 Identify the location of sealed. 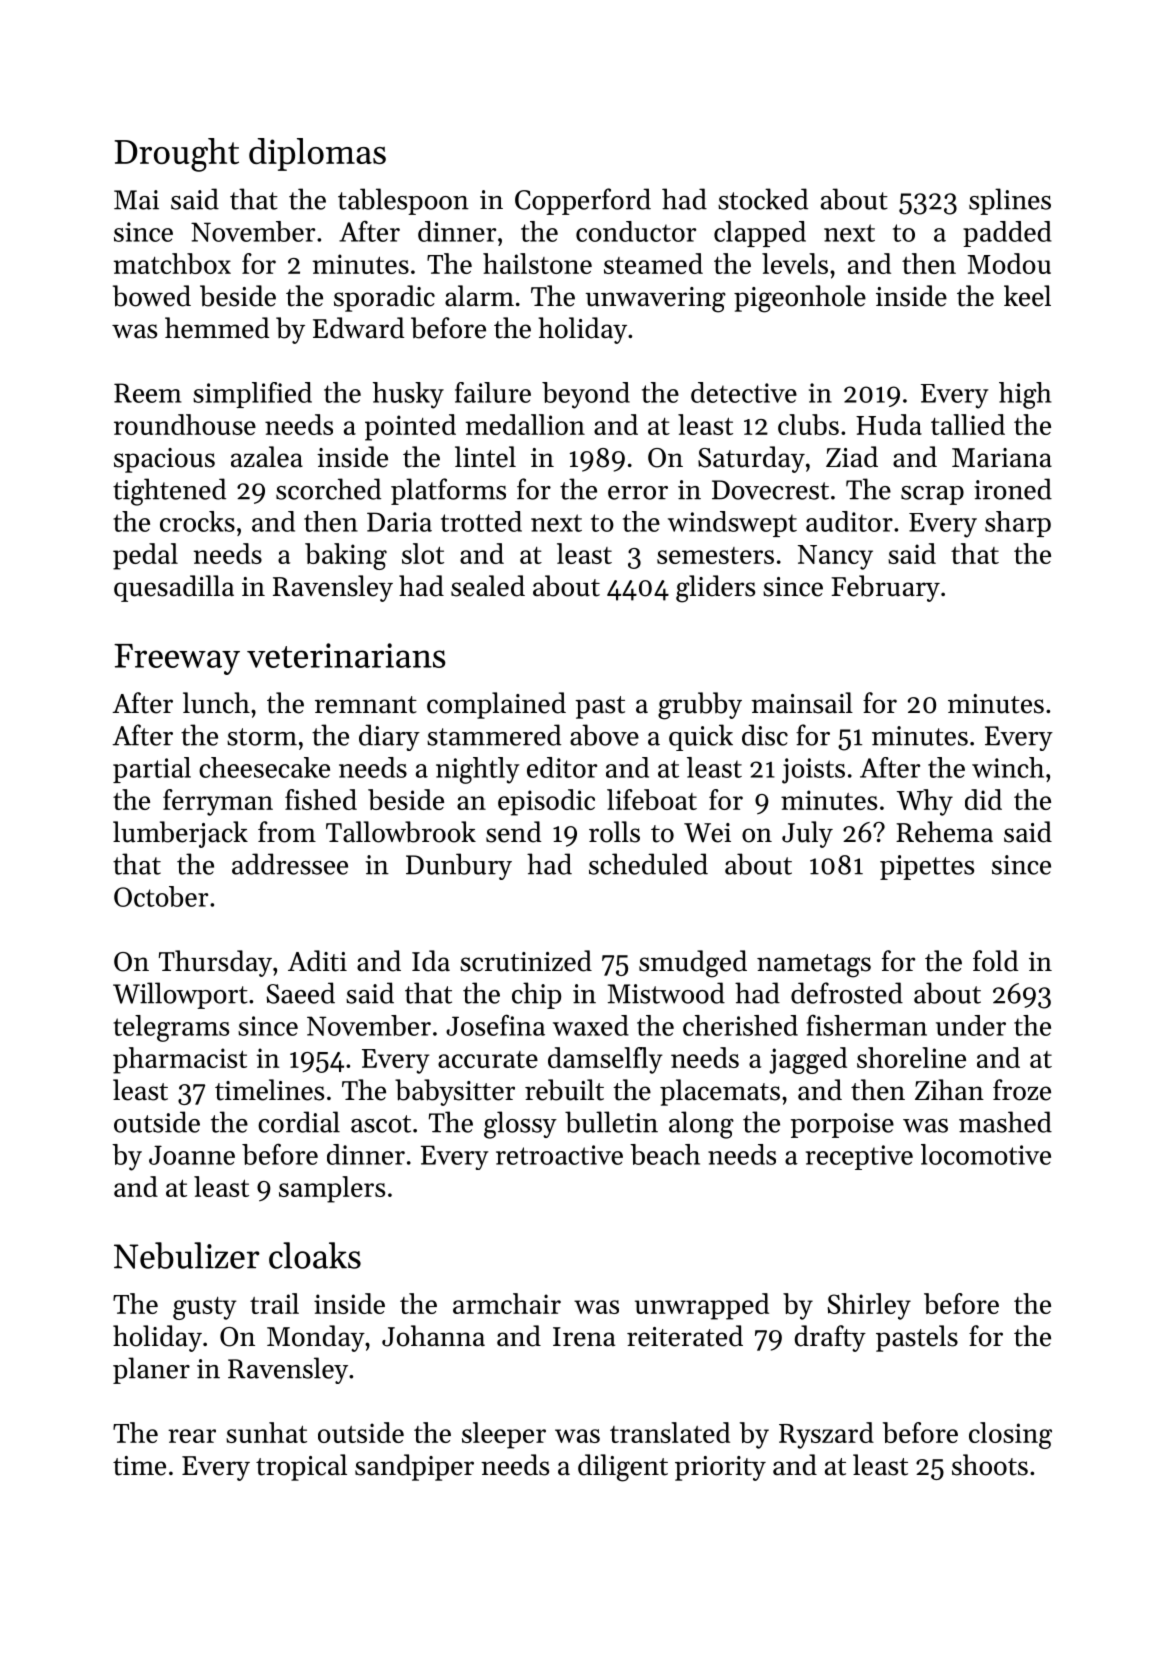
(488, 586).
